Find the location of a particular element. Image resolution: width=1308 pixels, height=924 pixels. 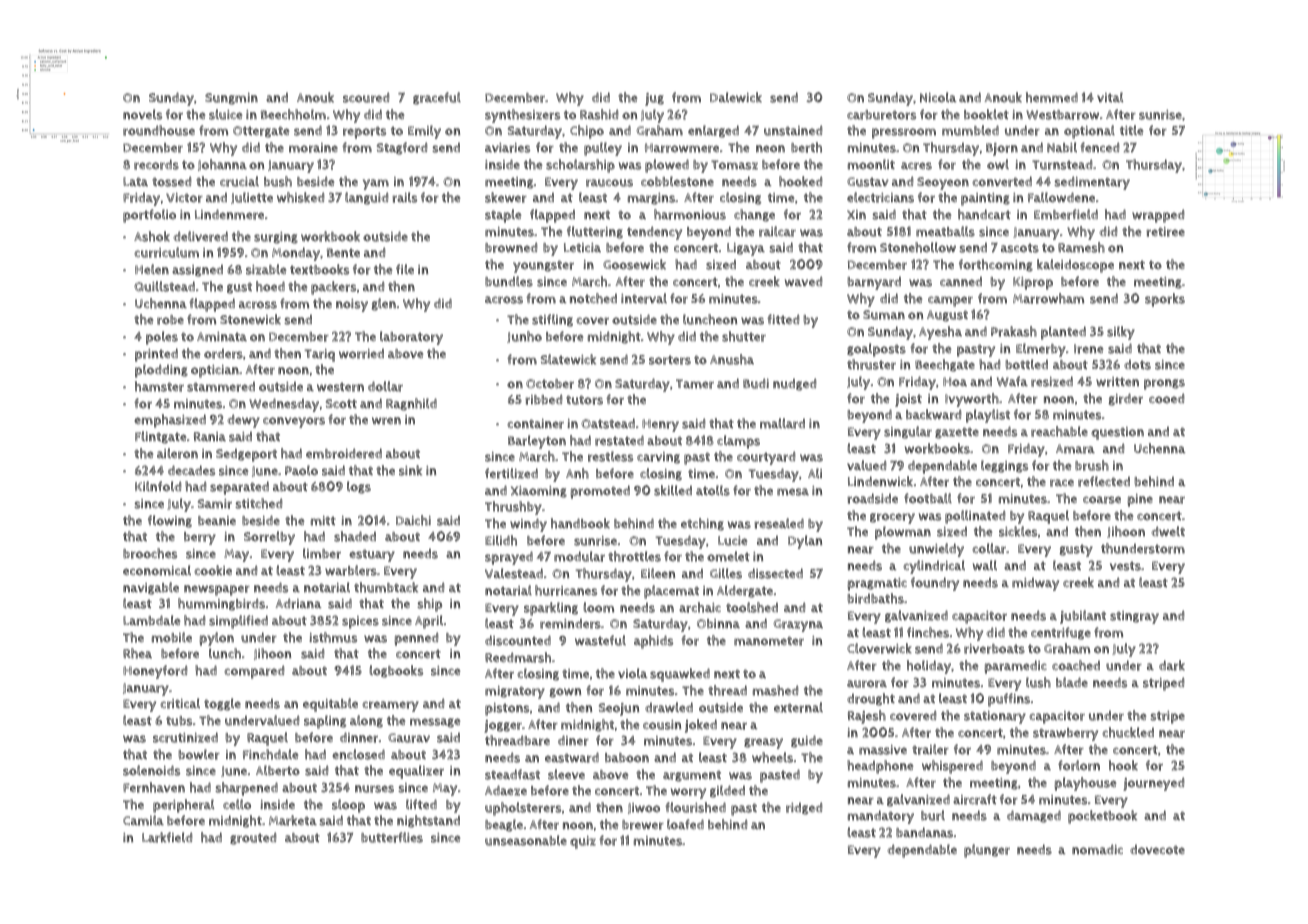

cooed is located at coordinates (1166, 398).
